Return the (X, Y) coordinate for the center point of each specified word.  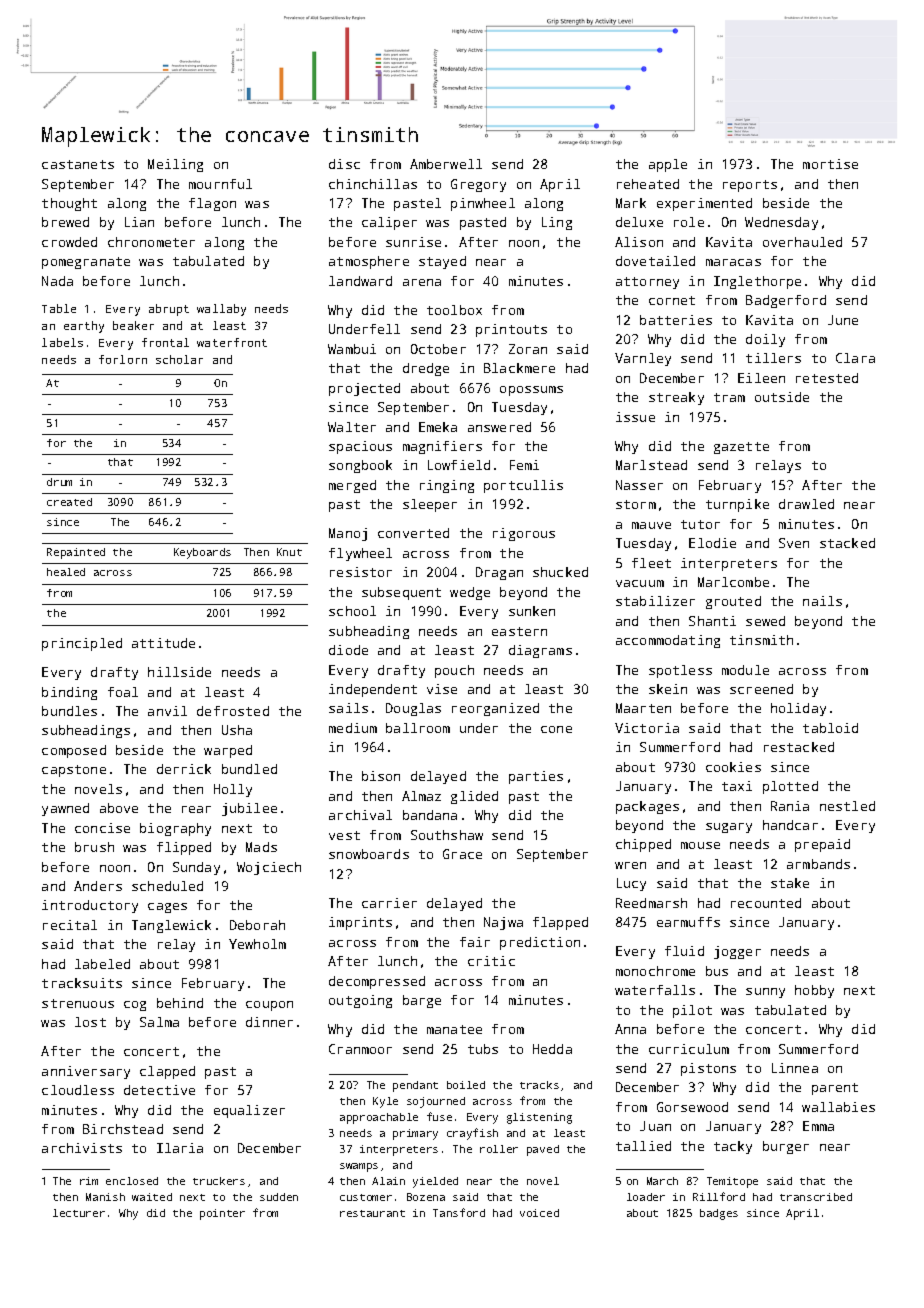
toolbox (454, 310)
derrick (184, 769)
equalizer (249, 1111)
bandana (430, 815)
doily (765, 340)
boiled (466, 1085)
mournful (220, 184)
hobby (814, 991)
